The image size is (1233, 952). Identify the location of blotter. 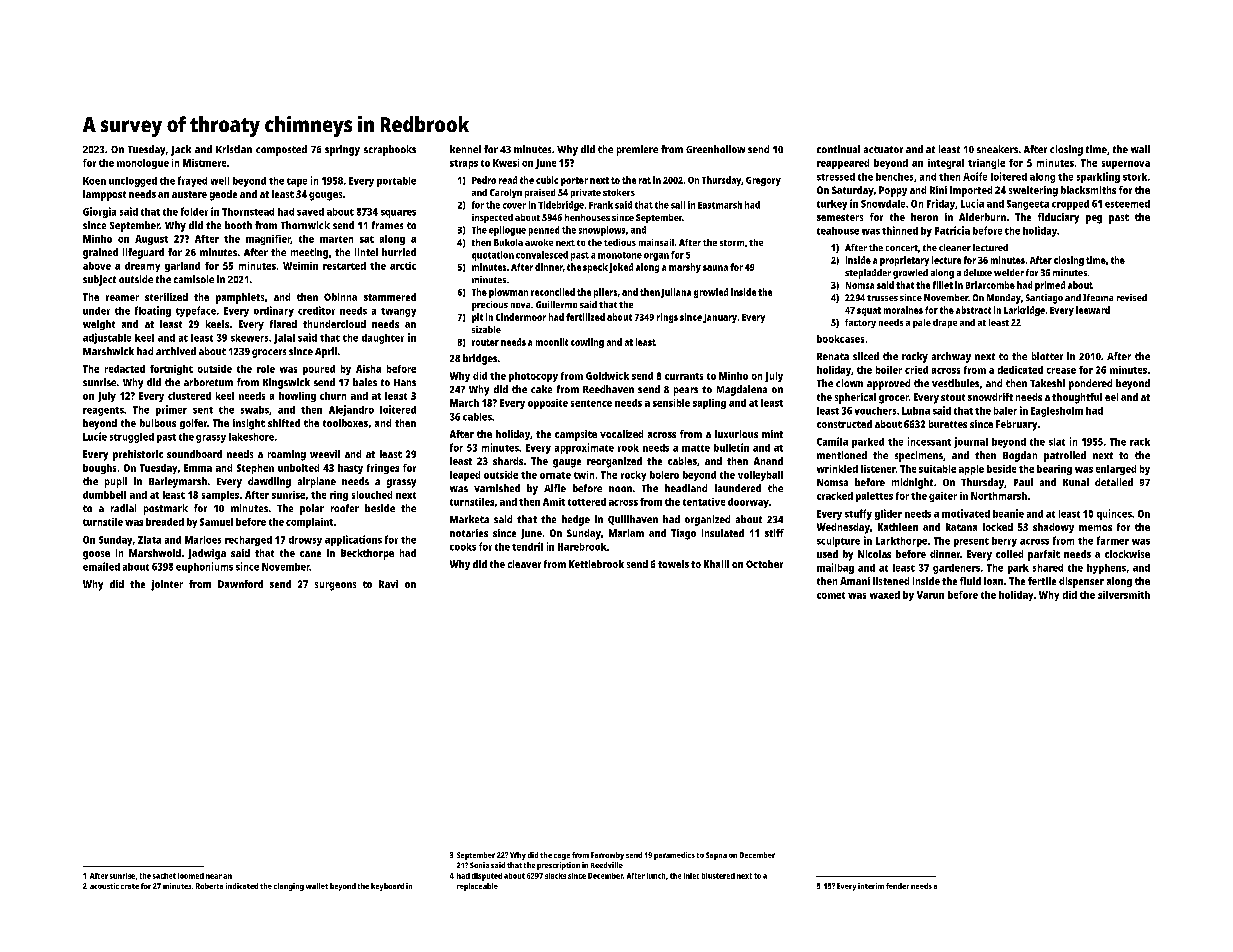
(1047, 356).
